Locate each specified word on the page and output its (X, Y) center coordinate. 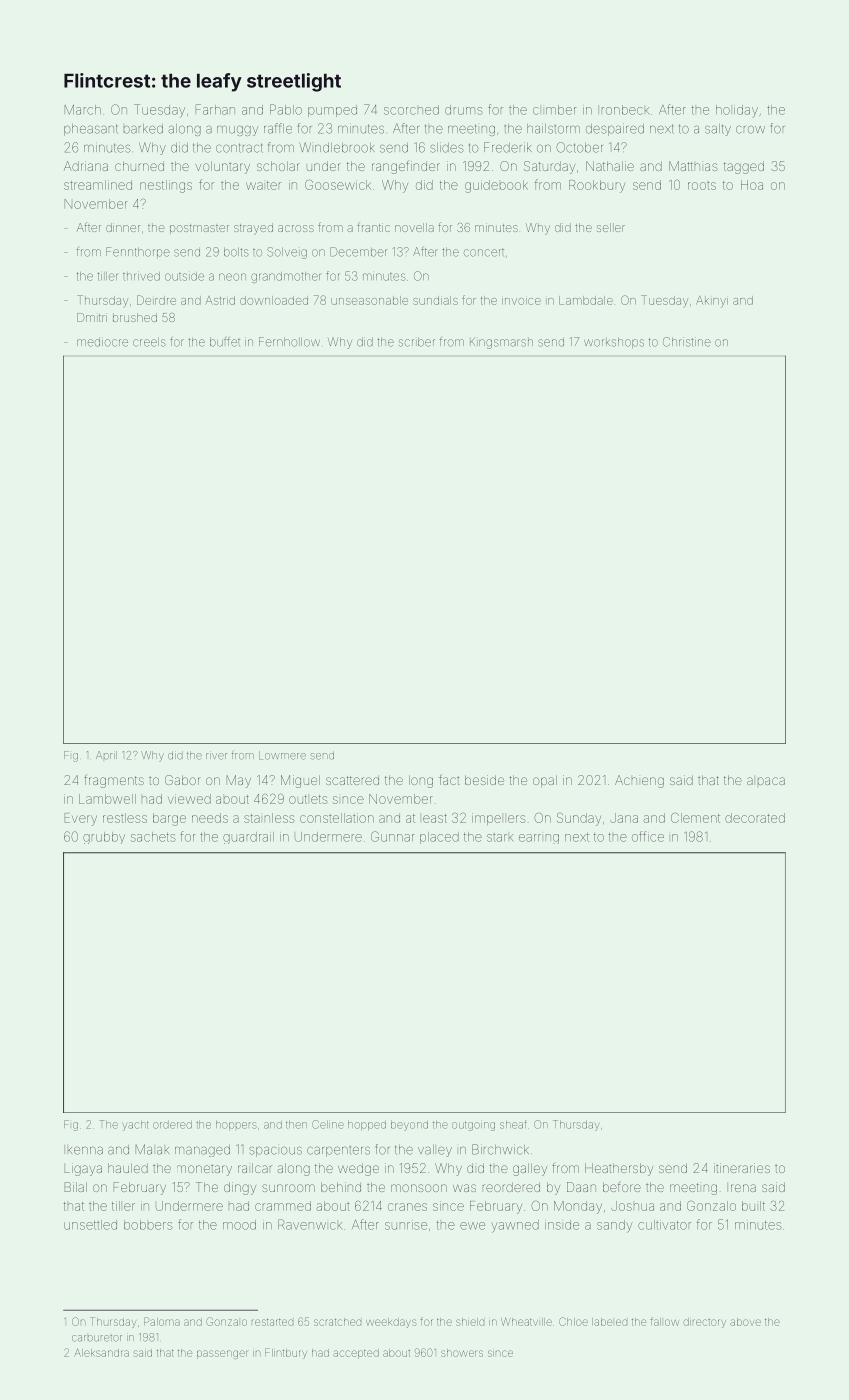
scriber (417, 342)
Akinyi (712, 302)
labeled (609, 1322)
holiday (737, 110)
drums (464, 110)
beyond (409, 1126)
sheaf (513, 1124)
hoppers (236, 1125)
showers (462, 1353)
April (106, 755)
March (83, 110)
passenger (222, 1354)
